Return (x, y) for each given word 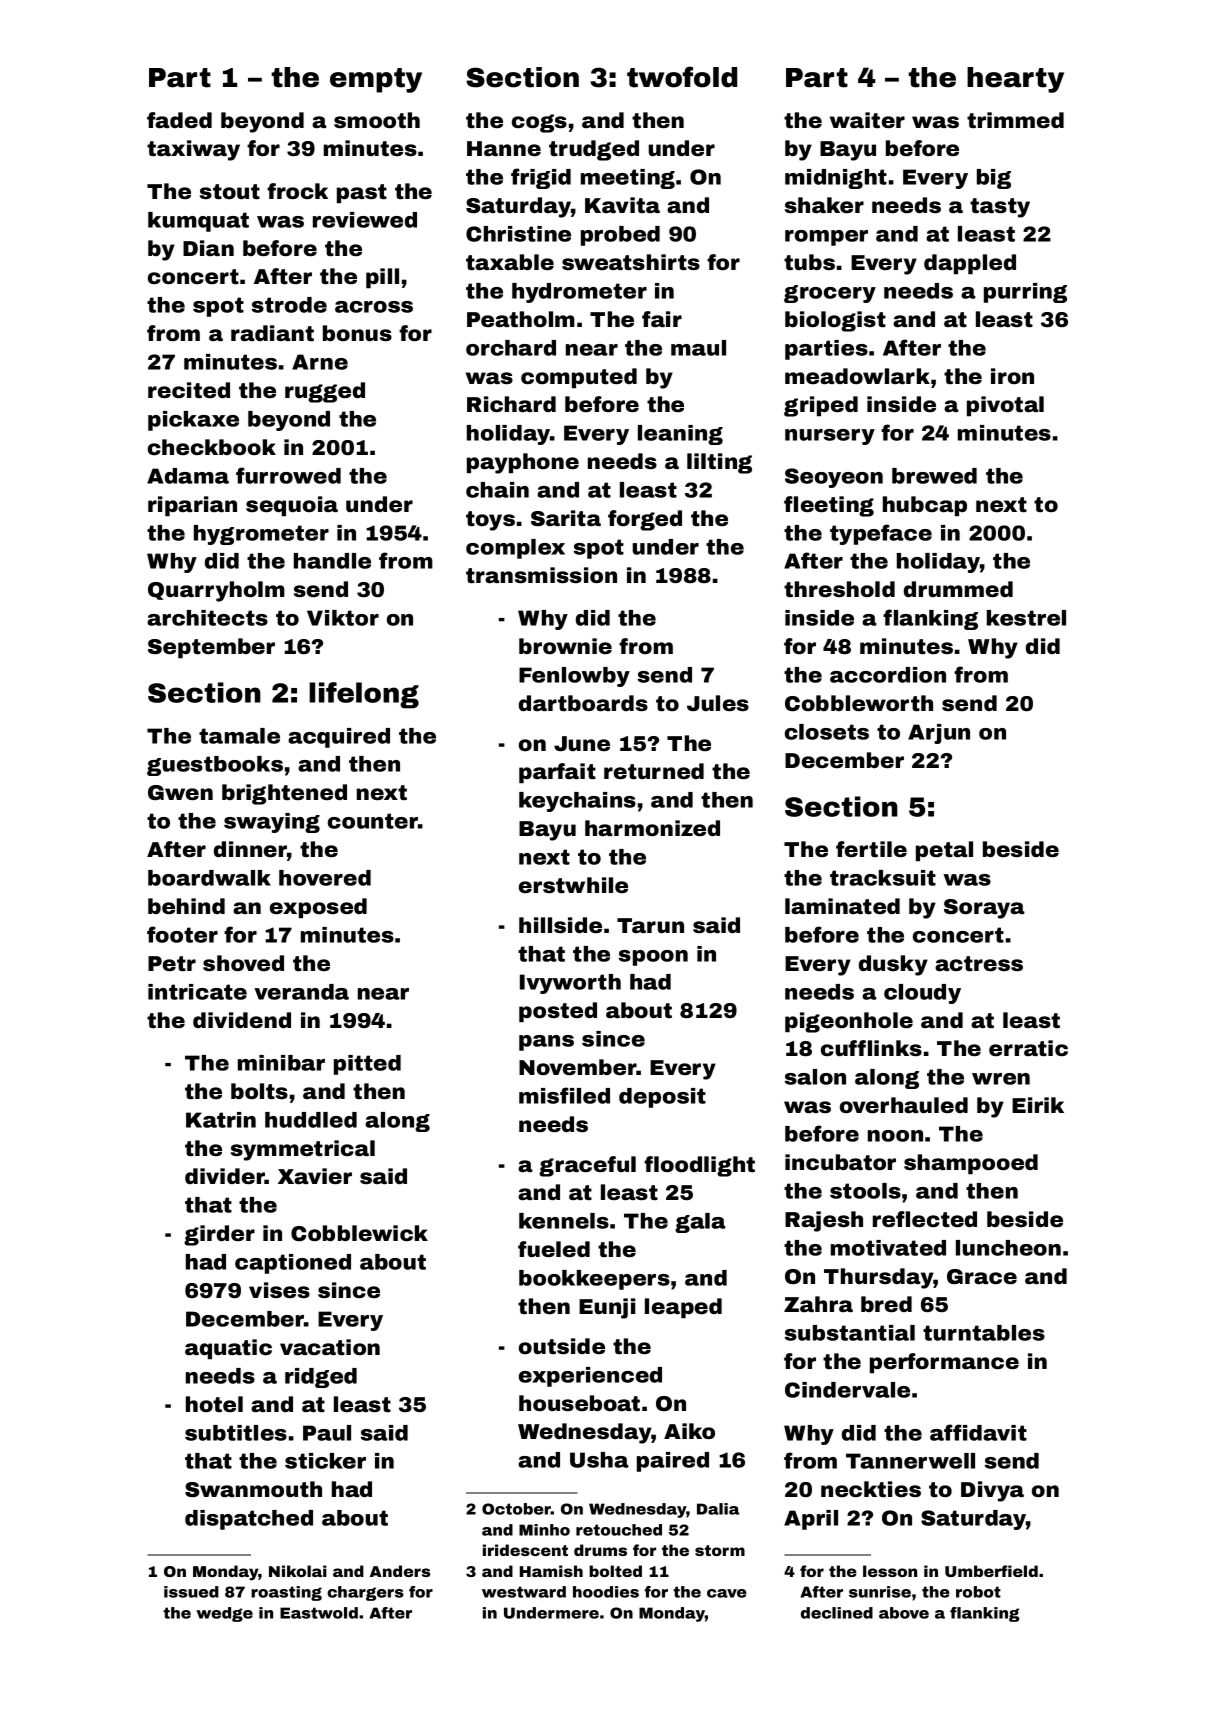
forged (645, 520)
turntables (984, 1333)
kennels (564, 1221)
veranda (301, 992)
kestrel (1026, 618)
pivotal (1005, 406)
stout (230, 191)
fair (662, 319)
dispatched (249, 1520)
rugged (325, 392)
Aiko (689, 1431)
